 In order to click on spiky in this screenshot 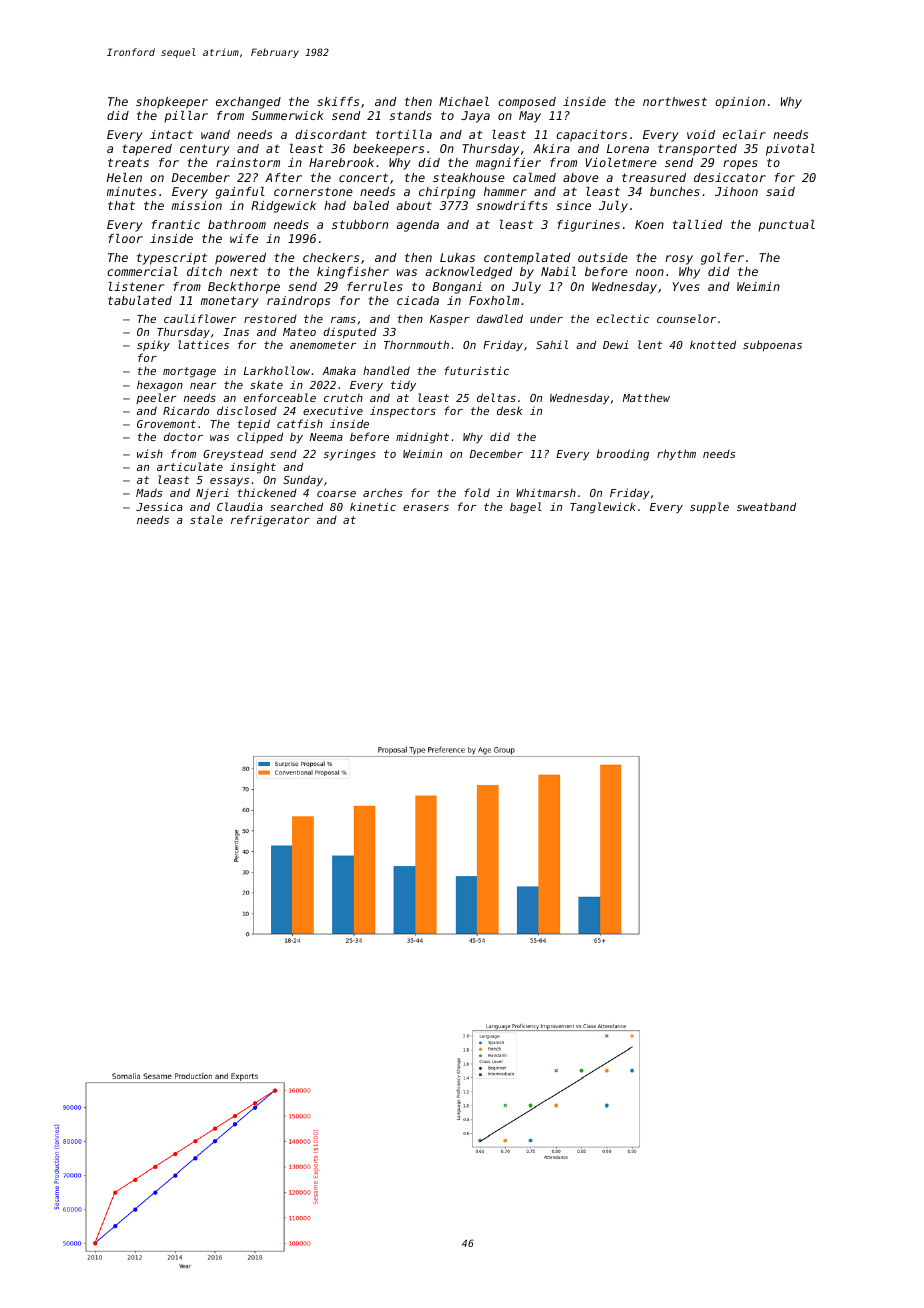, I will do `click(153, 346)`.
